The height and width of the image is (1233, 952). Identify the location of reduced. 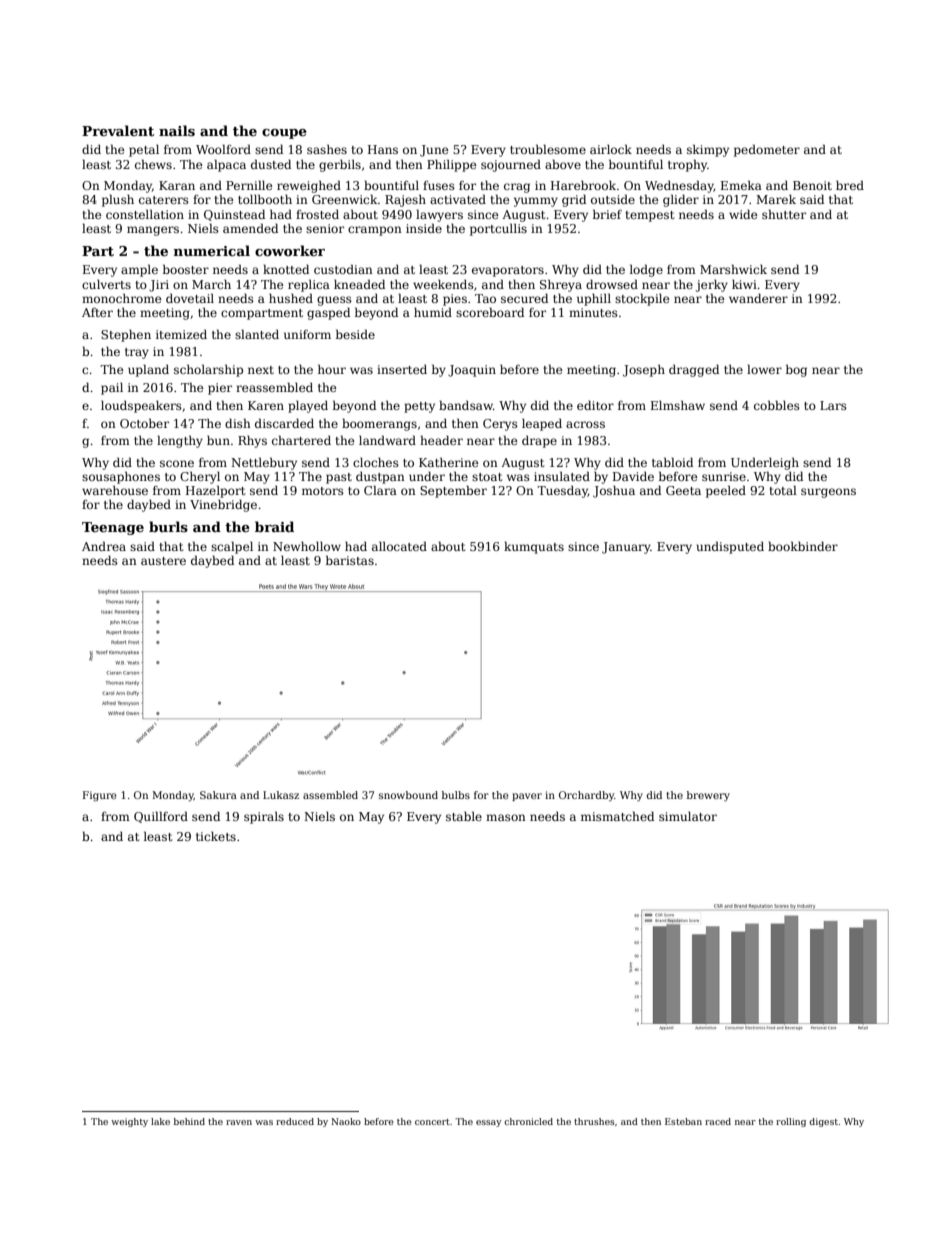
(295, 1121).
